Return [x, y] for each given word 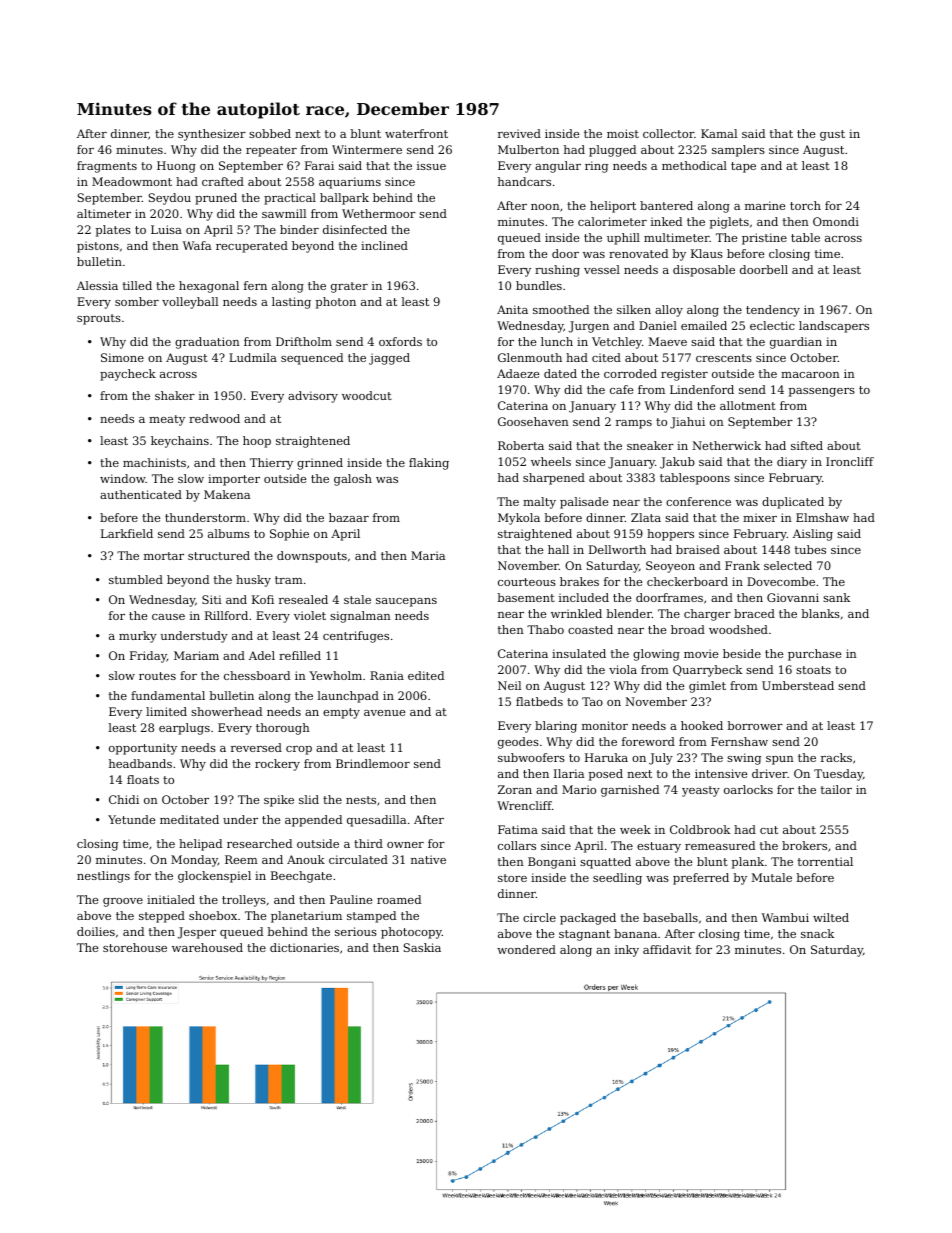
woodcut [367, 395]
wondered [526, 949]
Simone [122, 357]
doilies [96, 931]
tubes [810, 549]
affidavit [667, 949]
